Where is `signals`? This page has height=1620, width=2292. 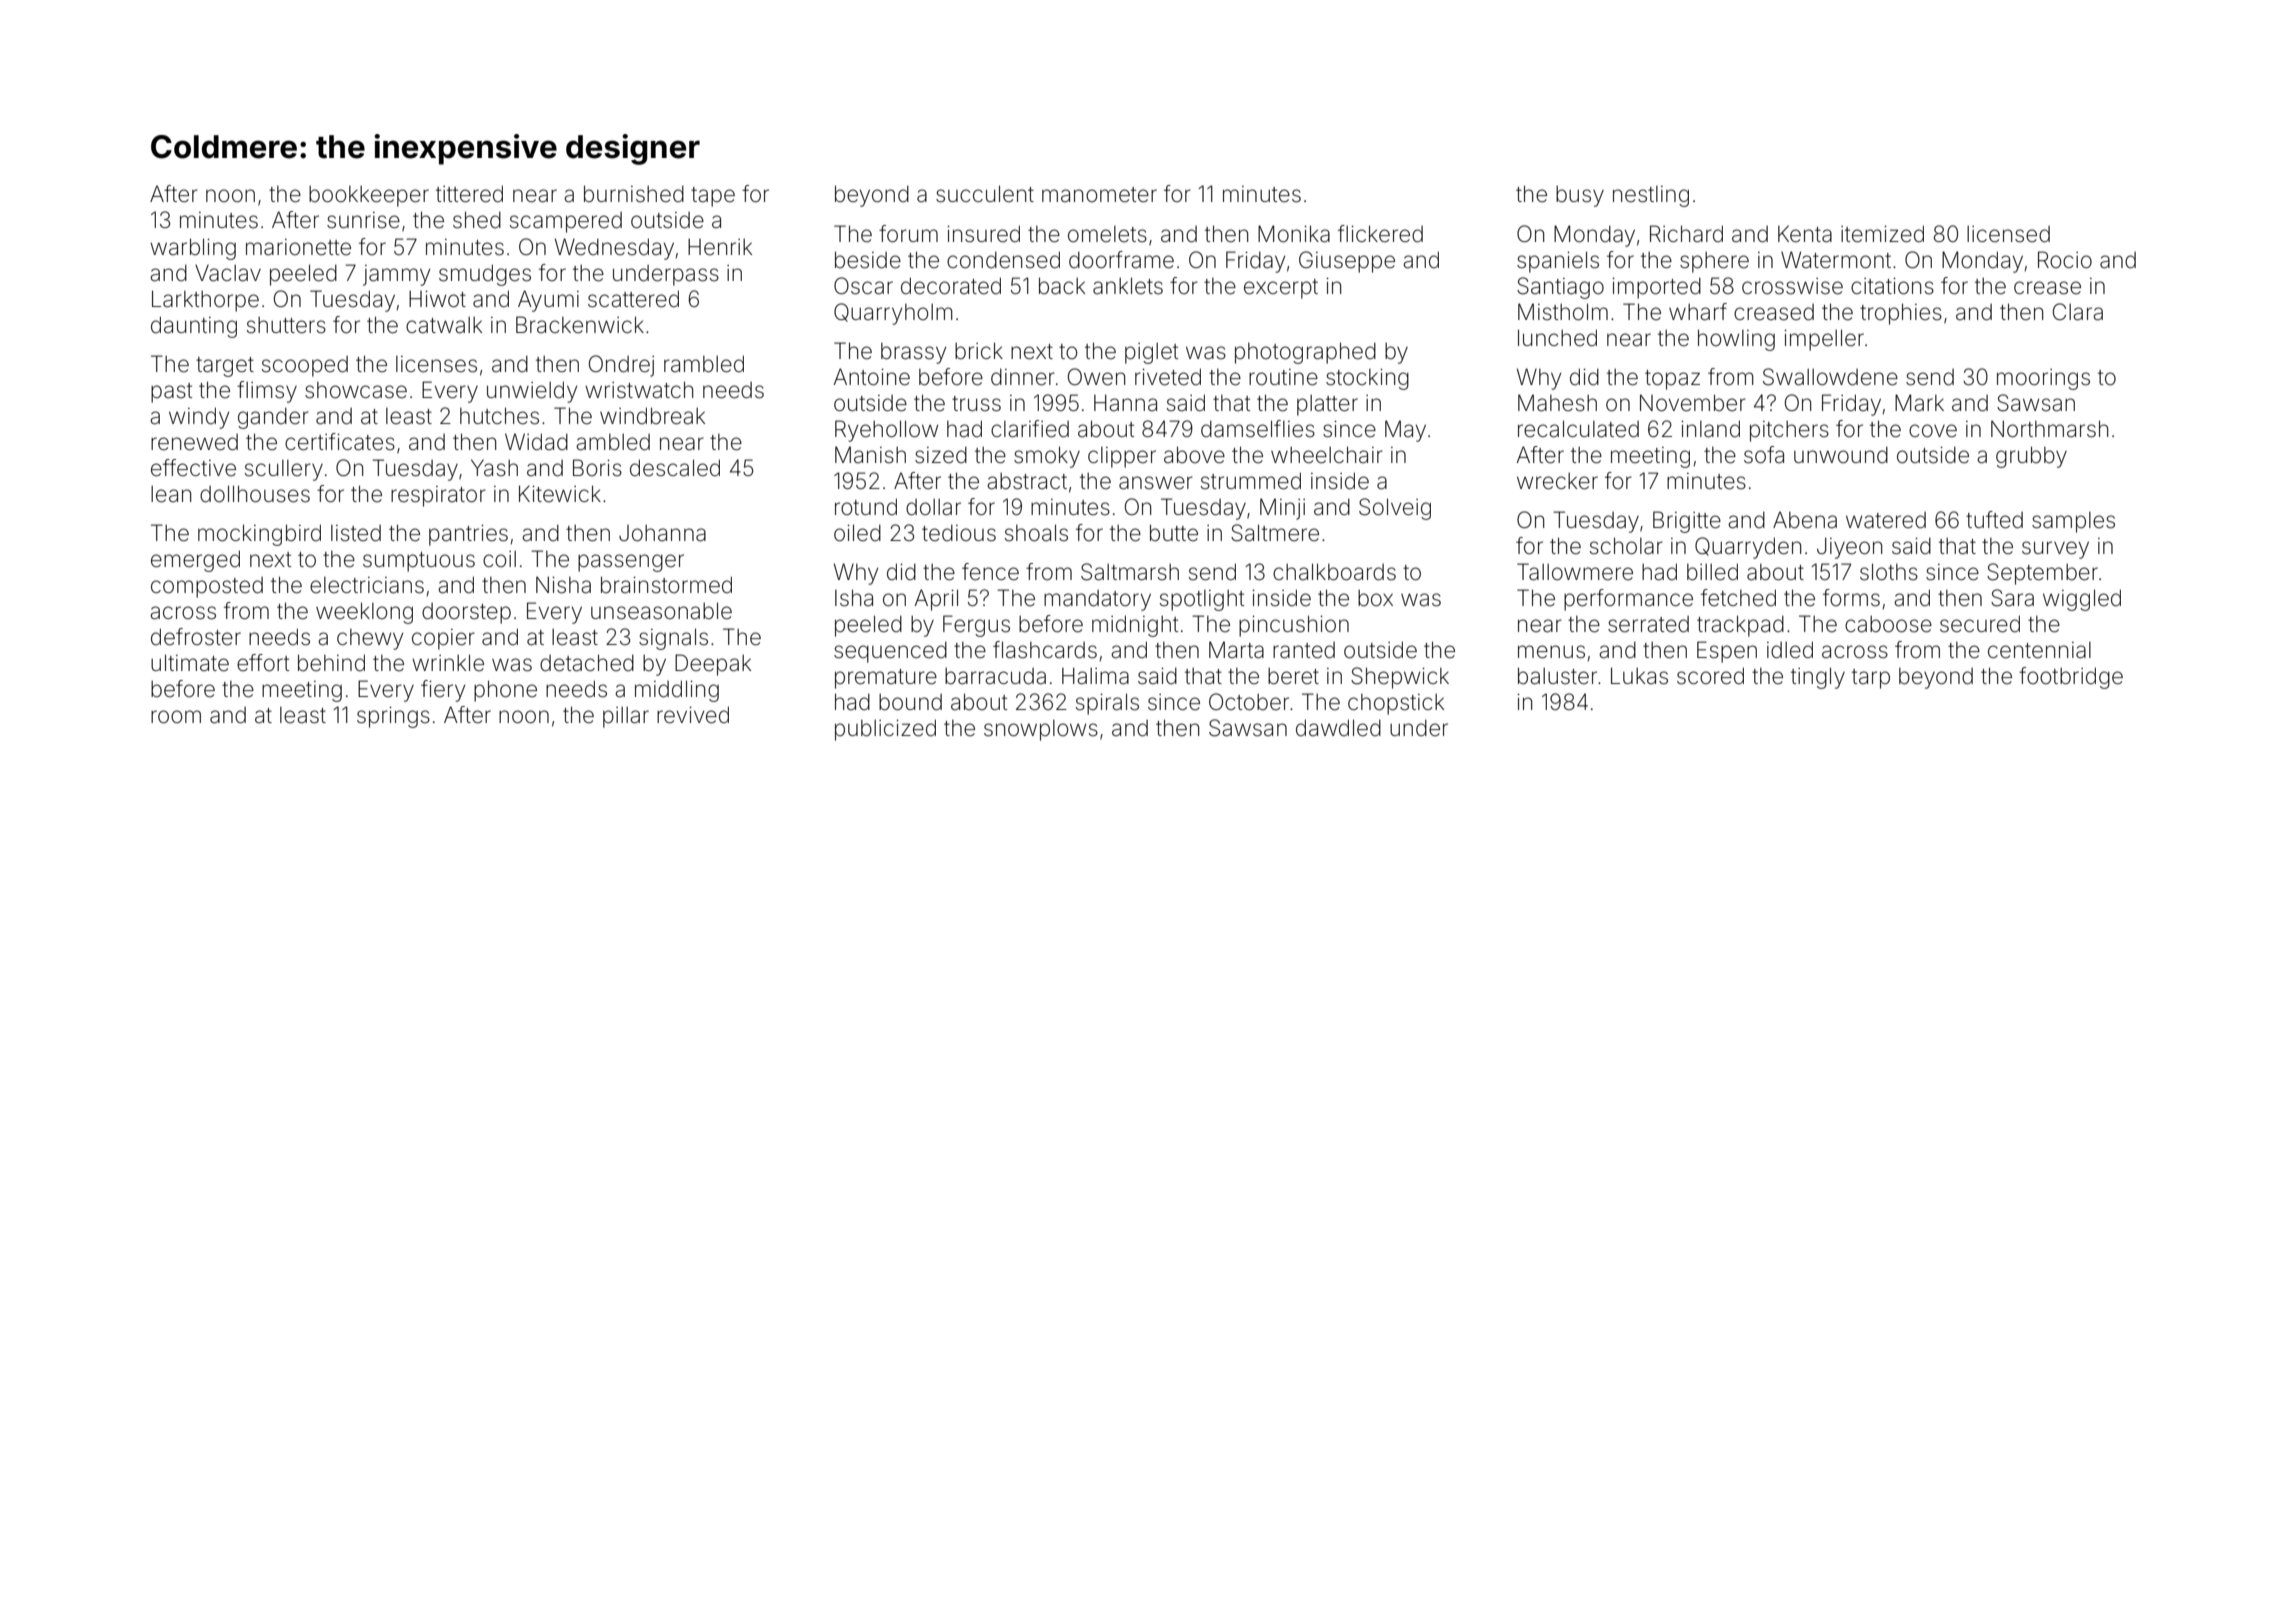 signals is located at coordinates (673, 639).
